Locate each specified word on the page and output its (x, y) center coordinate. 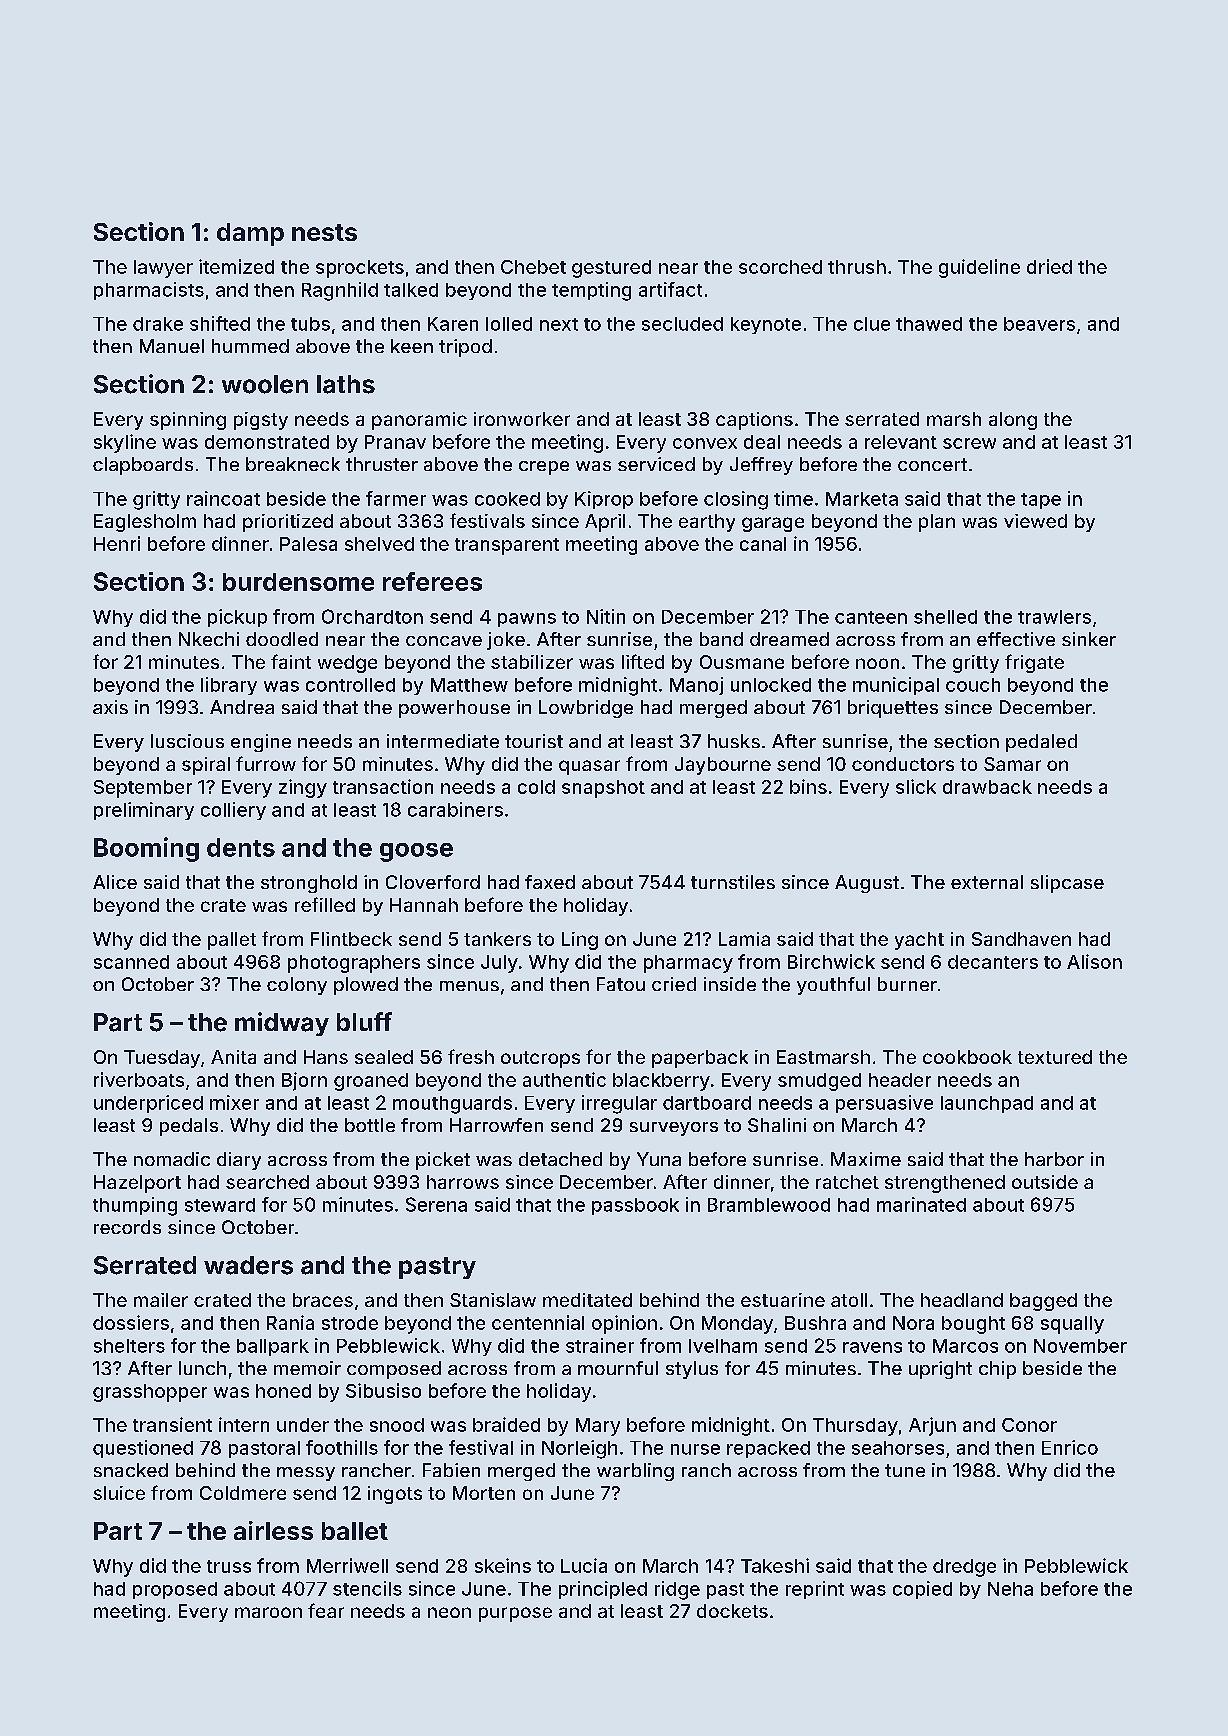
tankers (497, 939)
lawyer (163, 269)
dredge (964, 1568)
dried (1049, 266)
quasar (589, 767)
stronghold (309, 884)
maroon (268, 1612)
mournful (618, 1368)
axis (110, 707)
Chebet (533, 267)
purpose (515, 1614)
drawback (987, 787)
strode (350, 1323)
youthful (833, 986)
